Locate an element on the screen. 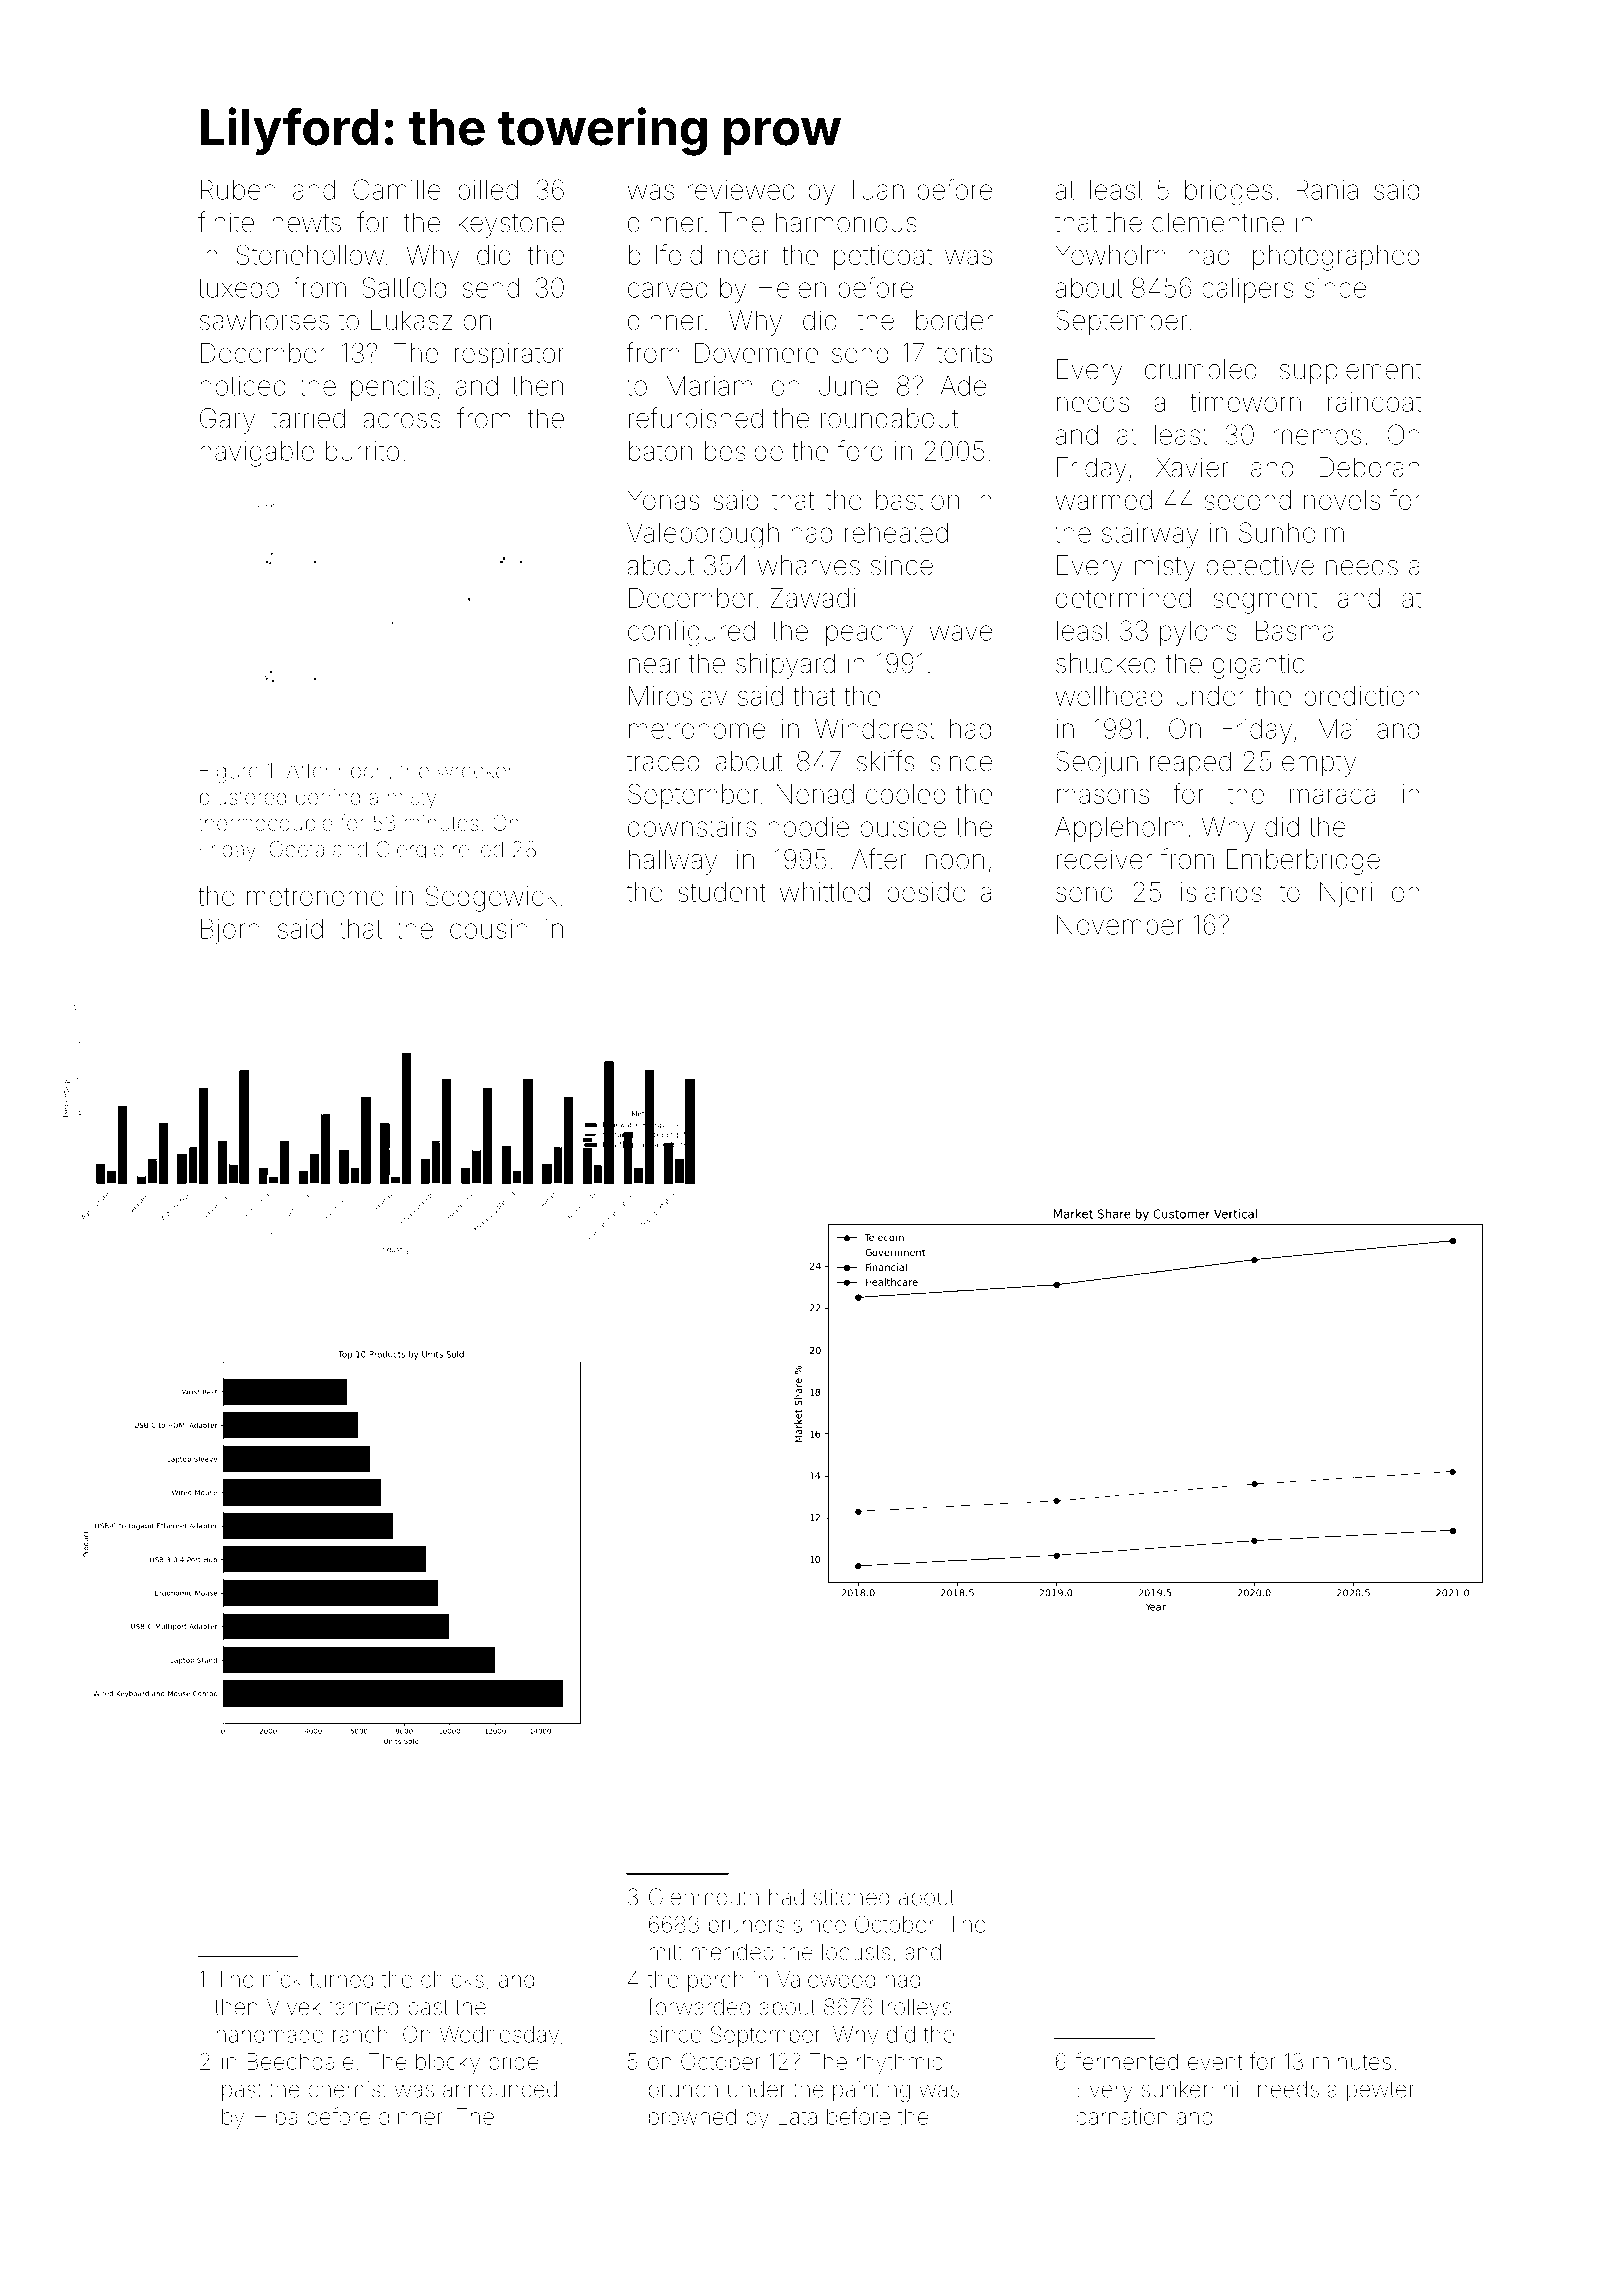 The width and height of the screenshot is (1620, 2292). Hiba is located at coordinates (275, 2116).
